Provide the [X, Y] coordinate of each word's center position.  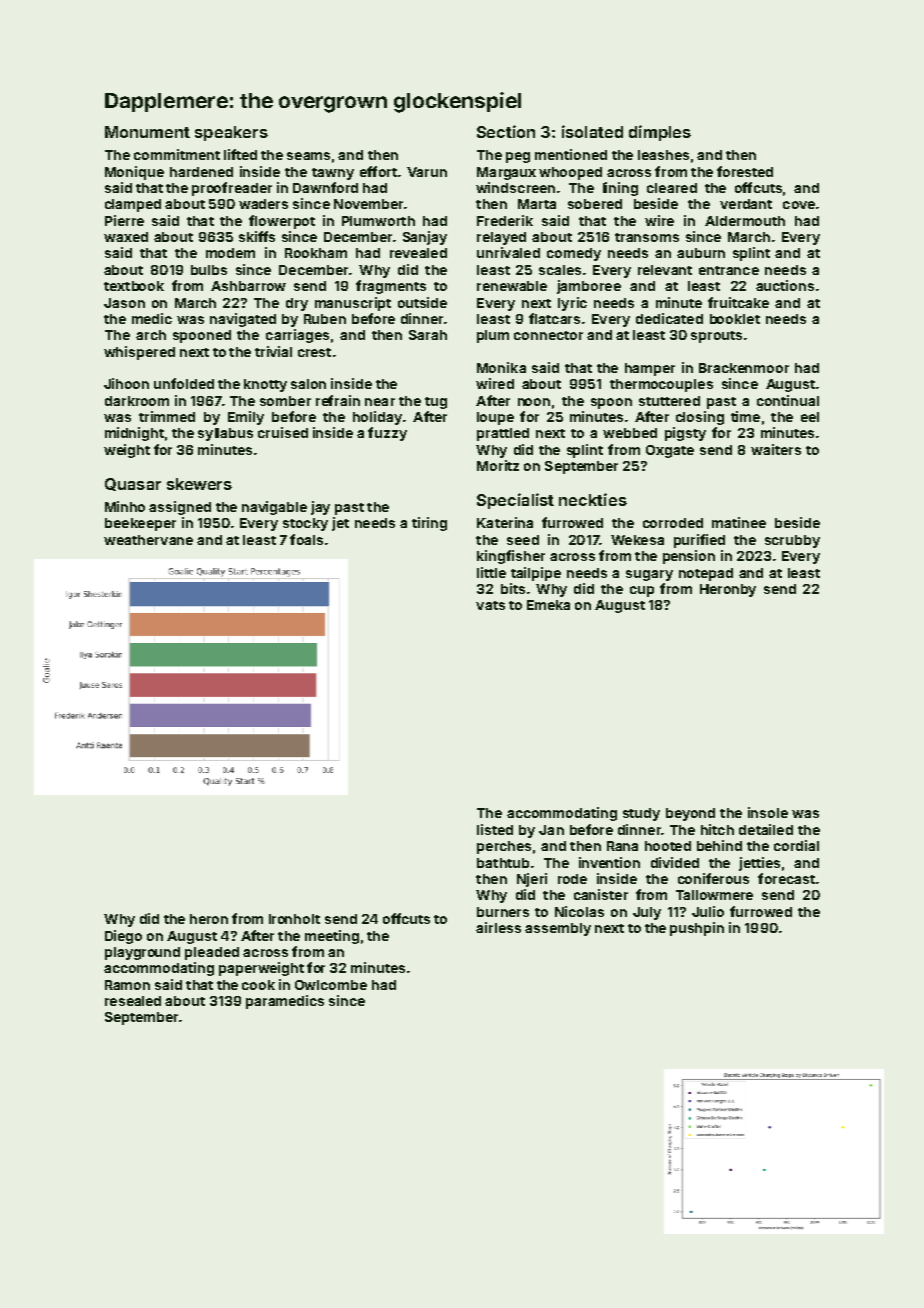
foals [306, 539]
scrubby [792, 541]
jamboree [589, 287]
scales [560, 270]
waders [263, 204]
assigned [180, 508]
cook [258, 985]
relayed [501, 238]
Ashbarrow [248, 286]
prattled [503, 434]
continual [788, 400]
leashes [663, 155]
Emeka [548, 605]
